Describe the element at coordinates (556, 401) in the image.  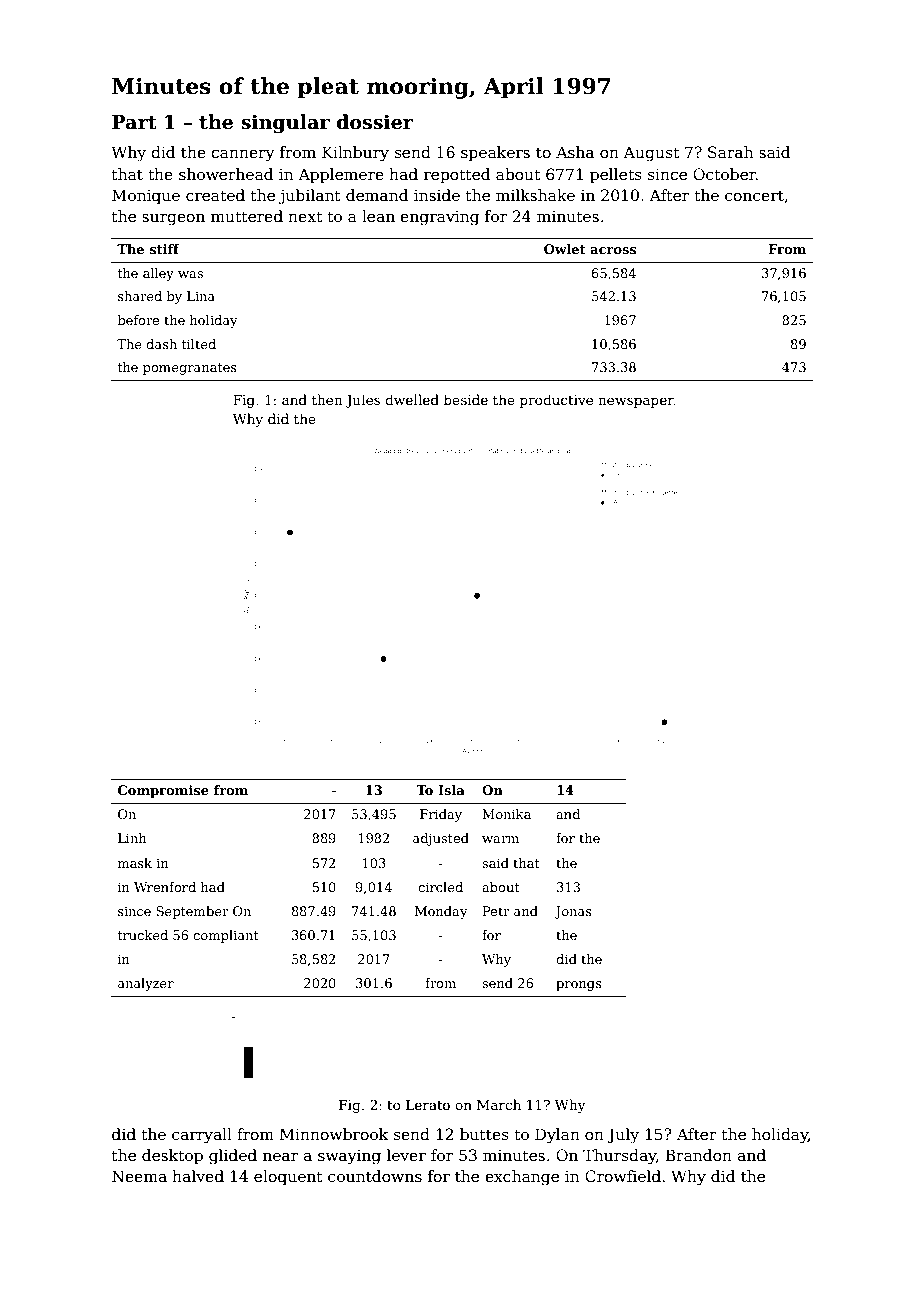
I see `productive` at that location.
